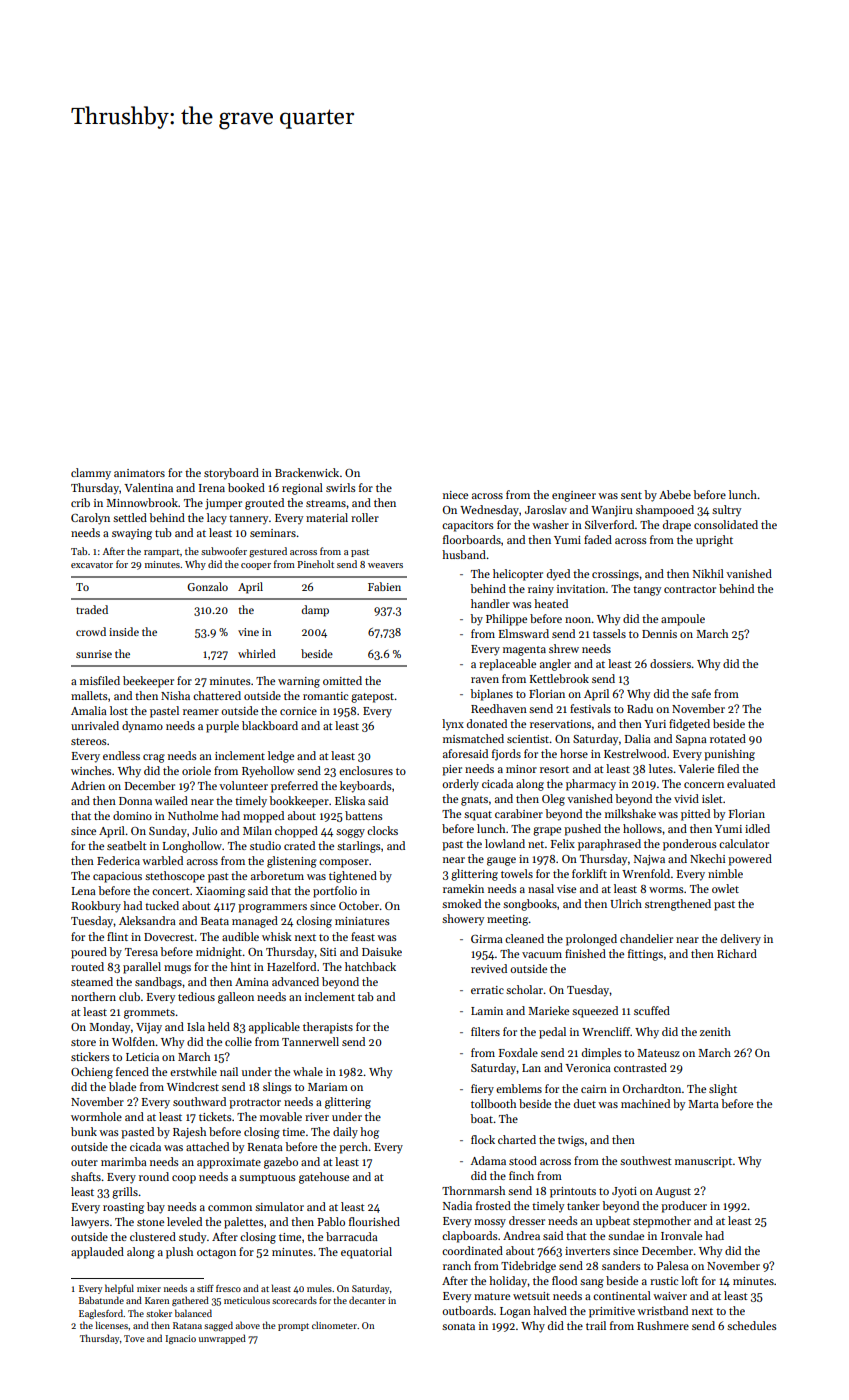 The image size is (849, 1400). I want to click on squeezed, so click(595, 1012).
